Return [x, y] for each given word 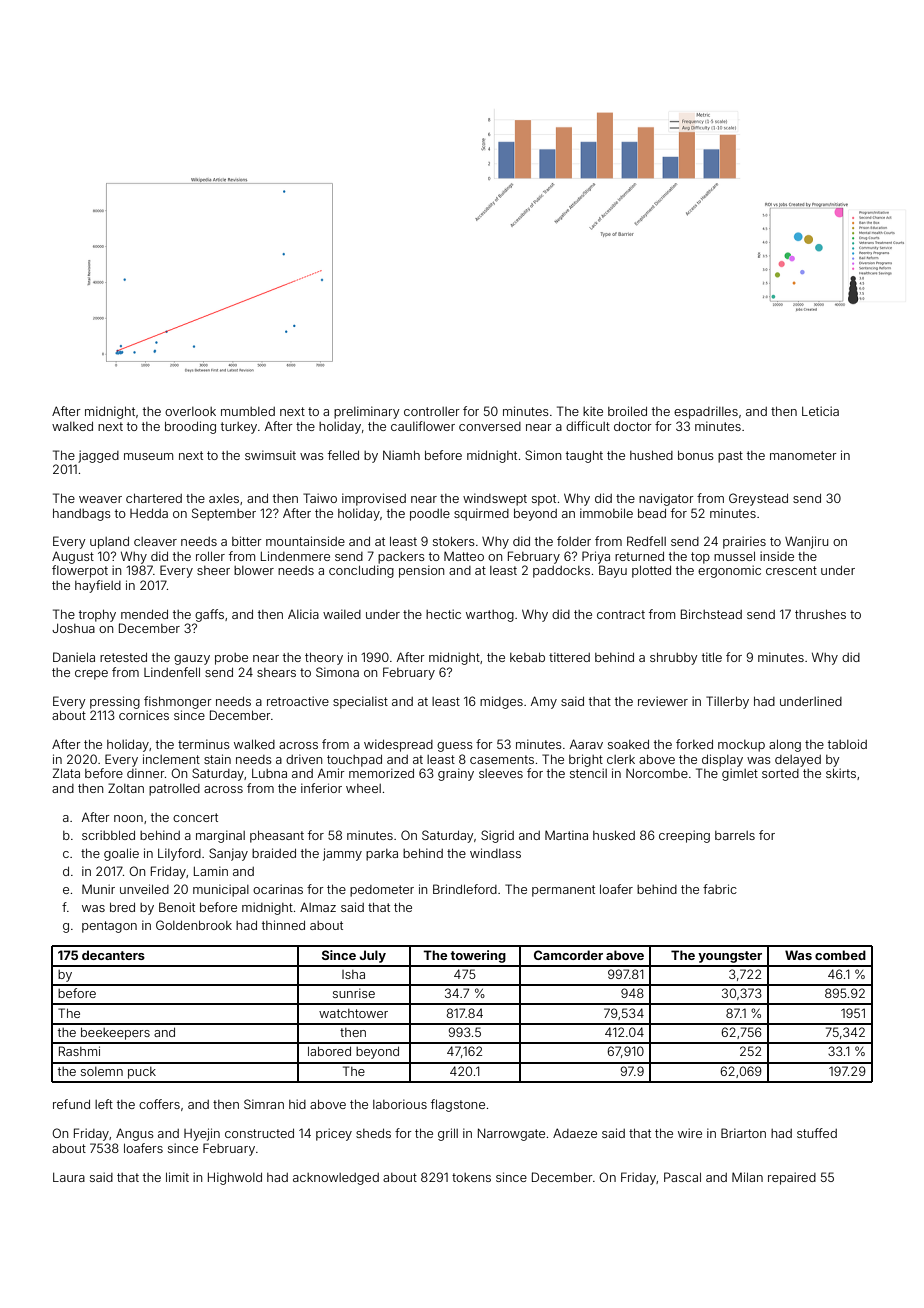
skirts [841, 773]
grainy [456, 774]
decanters [113, 955]
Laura [69, 1177]
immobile [606, 513]
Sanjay [228, 854]
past [730, 457]
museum [148, 456]
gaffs [209, 615]
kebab [527, 657]
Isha [353, 974]
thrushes [820, 614]
